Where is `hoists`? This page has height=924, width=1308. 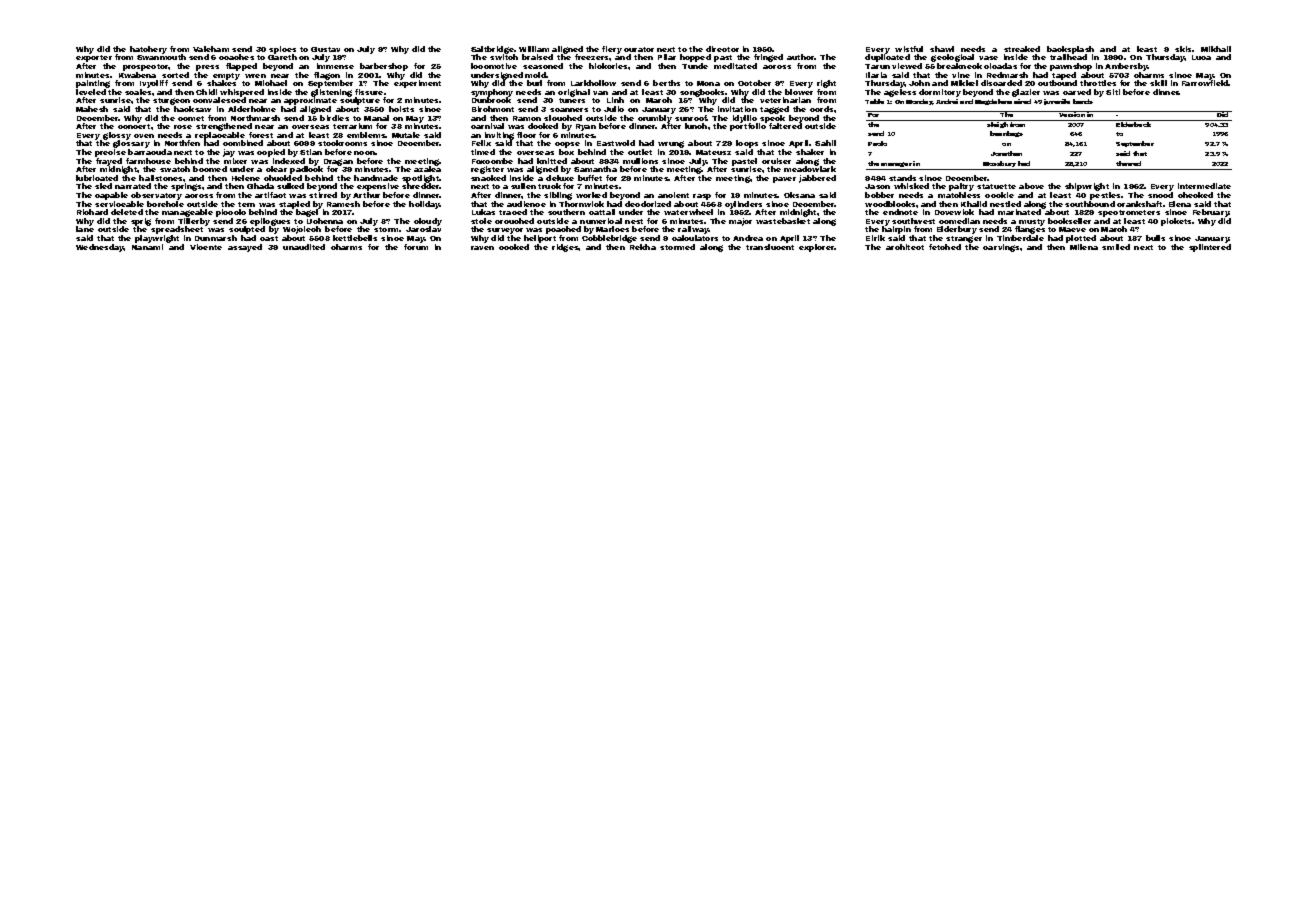
hoists is located at coordinates (401, 109).
